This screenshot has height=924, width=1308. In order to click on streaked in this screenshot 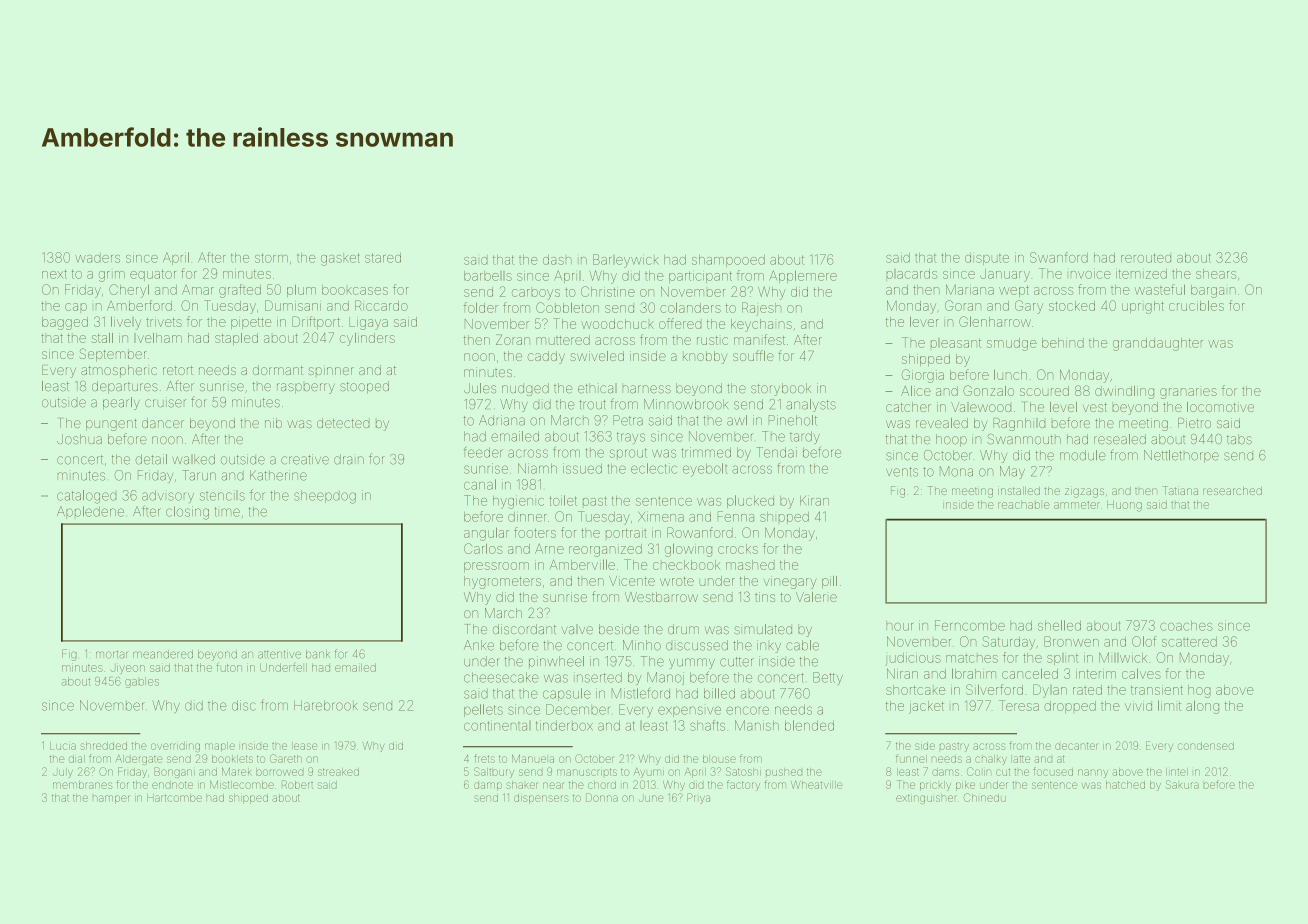, I will do `click(338, 772)`.
